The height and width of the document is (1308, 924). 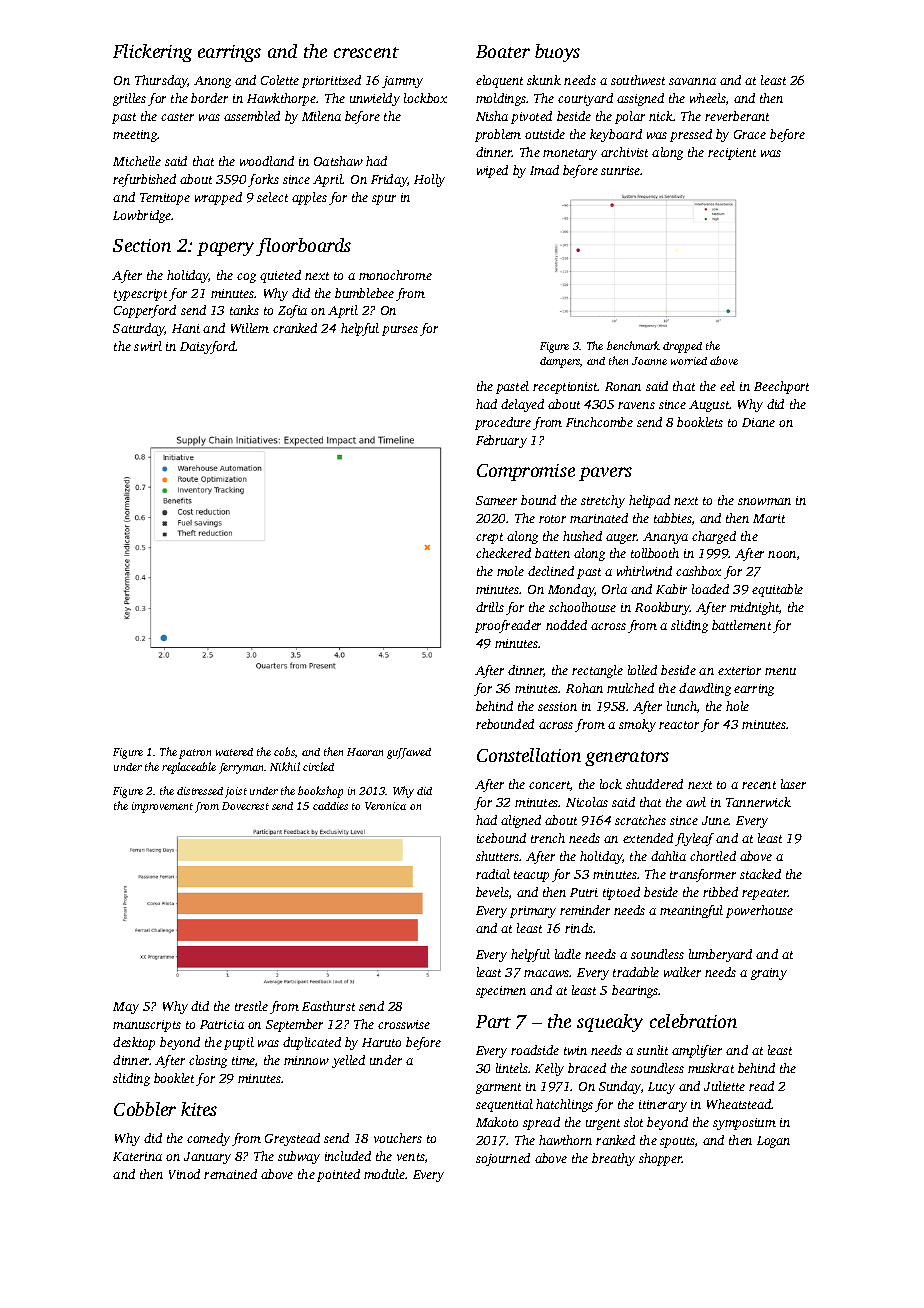 What do you see at coordinates (366, 52) in the document?
I see `crescent` at bounding box center [366, 52].
